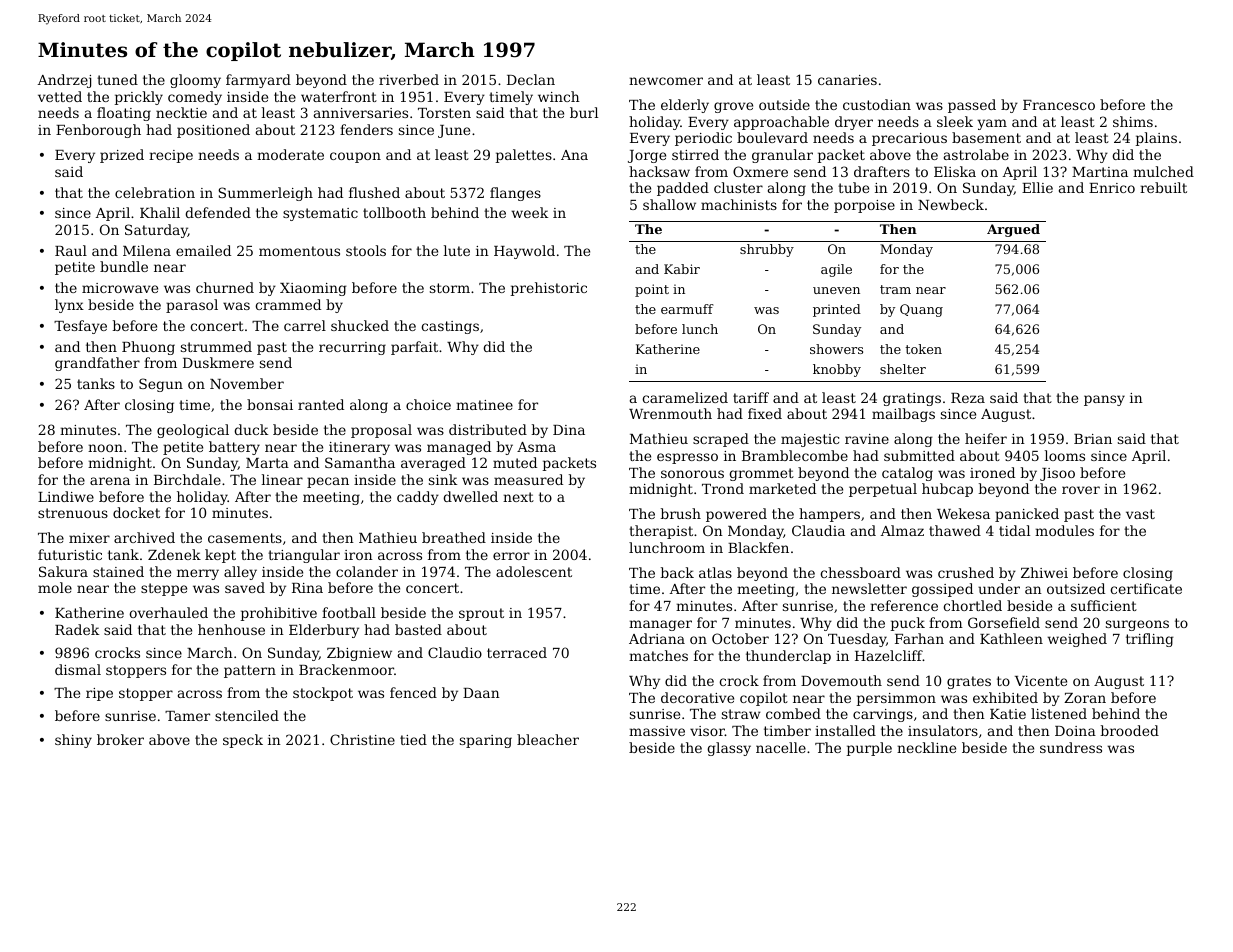 The width and height of the image is (1233, 952). I want to click on burl, so click(584, 112).
